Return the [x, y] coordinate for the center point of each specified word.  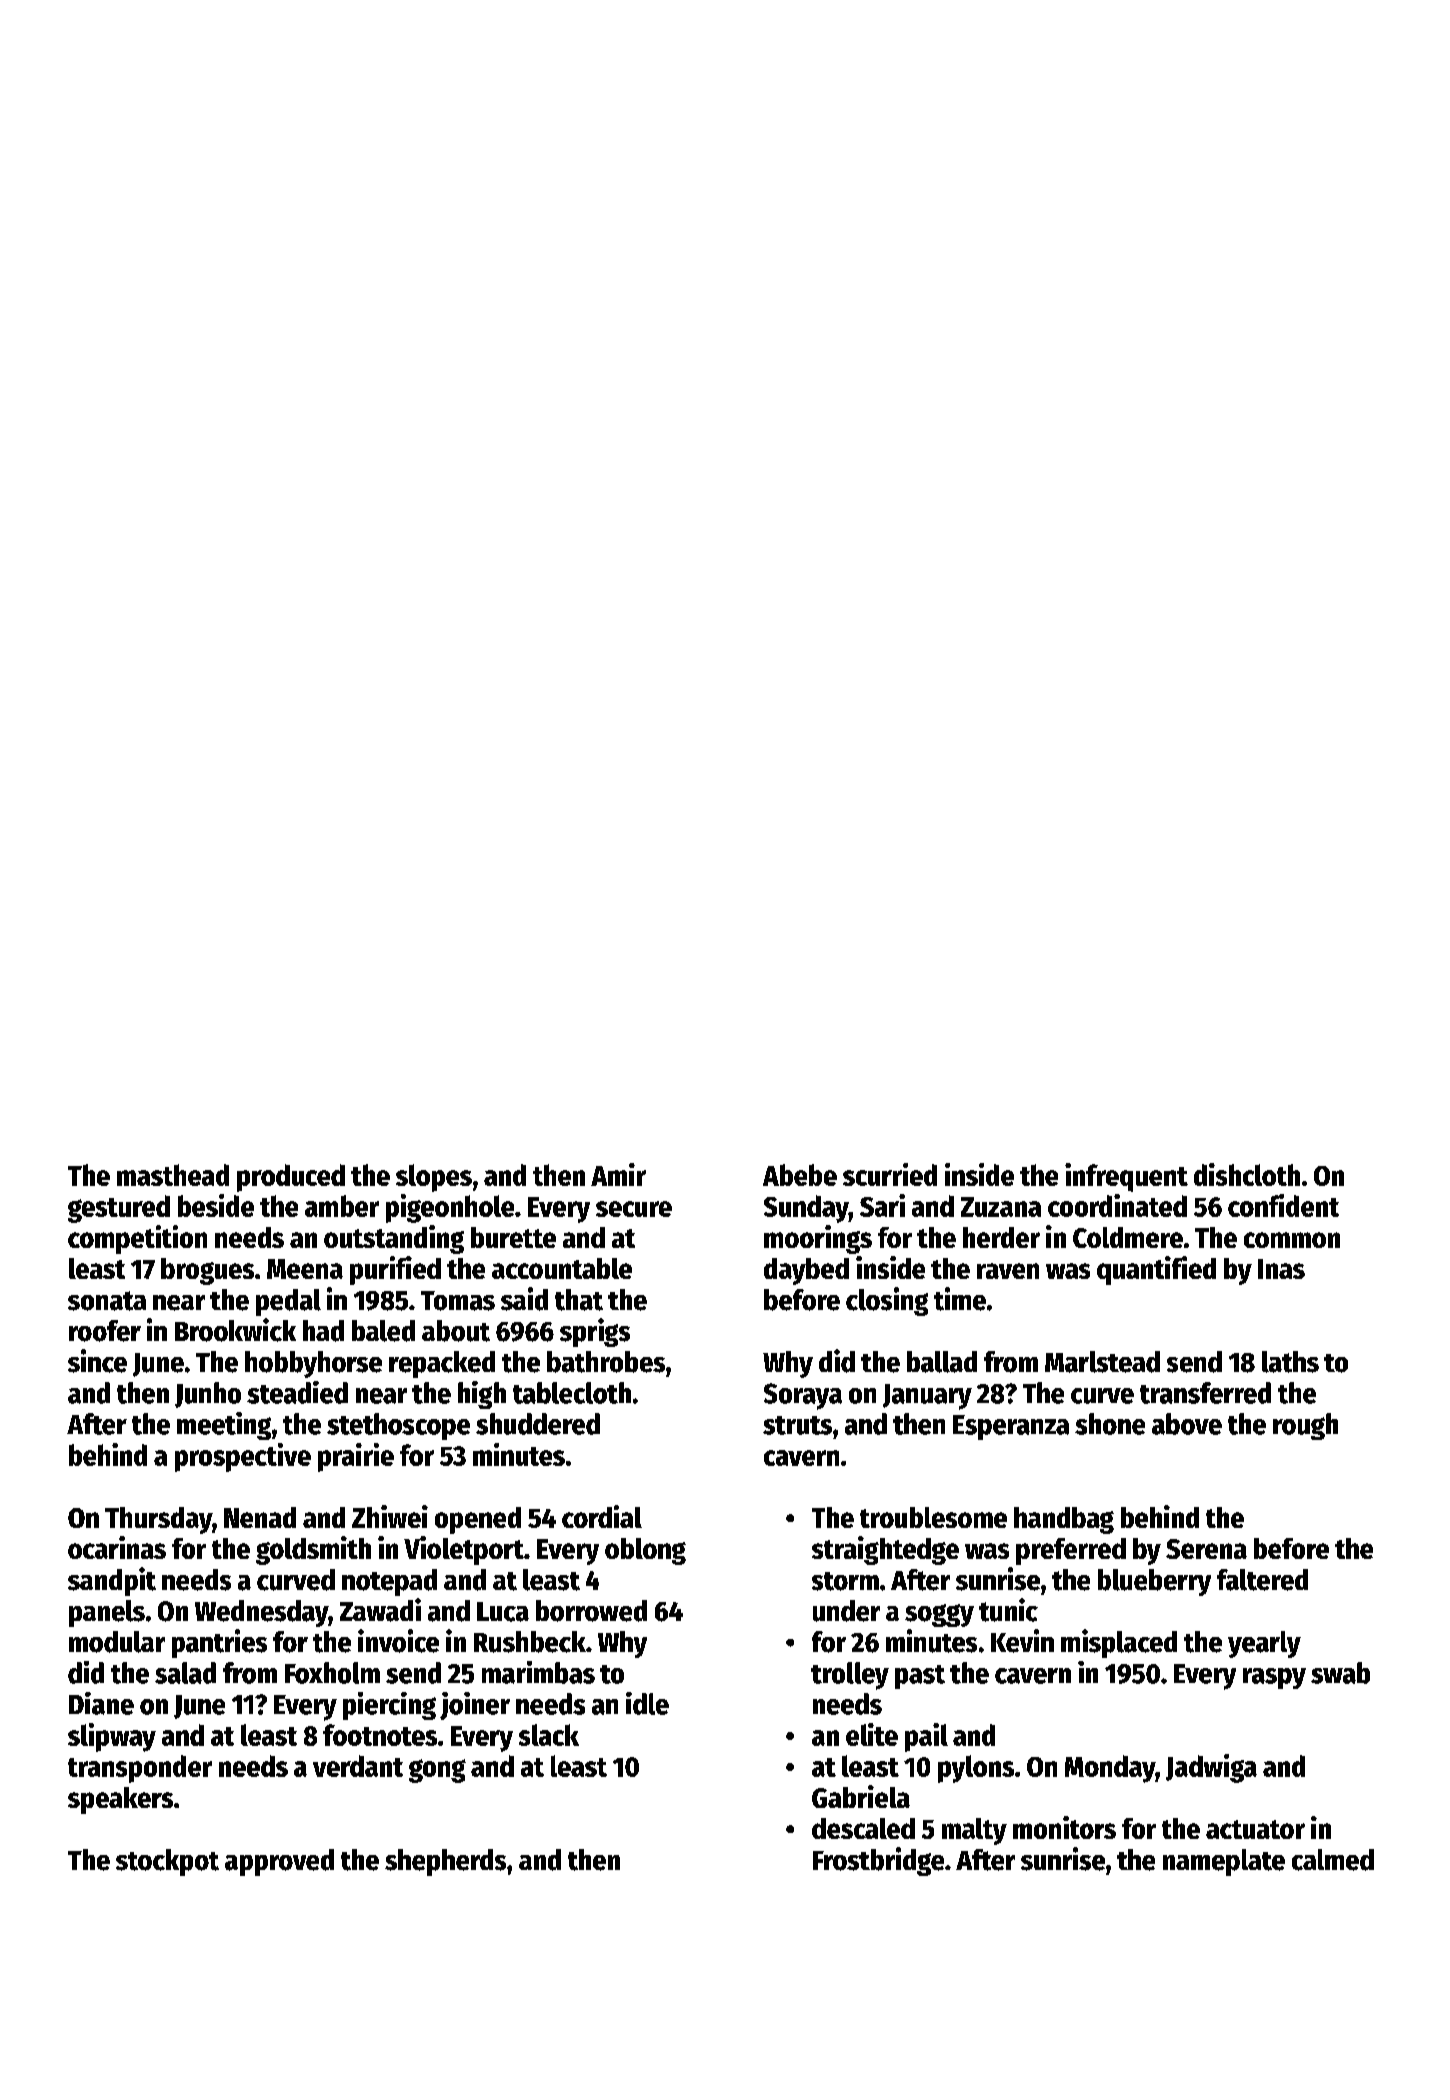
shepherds [445, 1862]
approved [279, 1862]
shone [1110, 1424]
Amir [618, 1174]
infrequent [1126, 1177]
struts [797, 1425]
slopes [434, 1178]
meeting [224, 1426]
